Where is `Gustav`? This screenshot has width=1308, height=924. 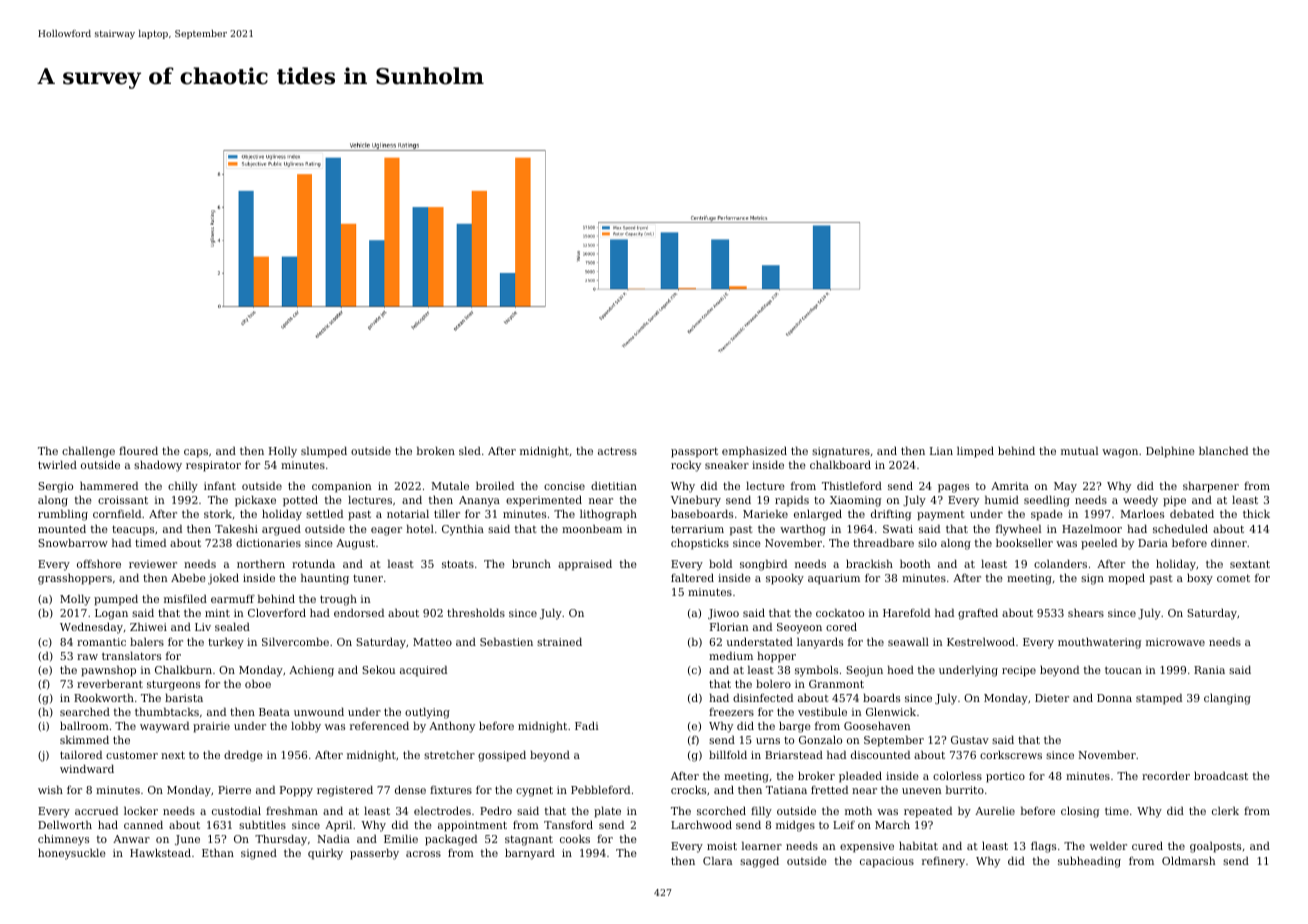
Gustav is located at coordinates (970, 740).
